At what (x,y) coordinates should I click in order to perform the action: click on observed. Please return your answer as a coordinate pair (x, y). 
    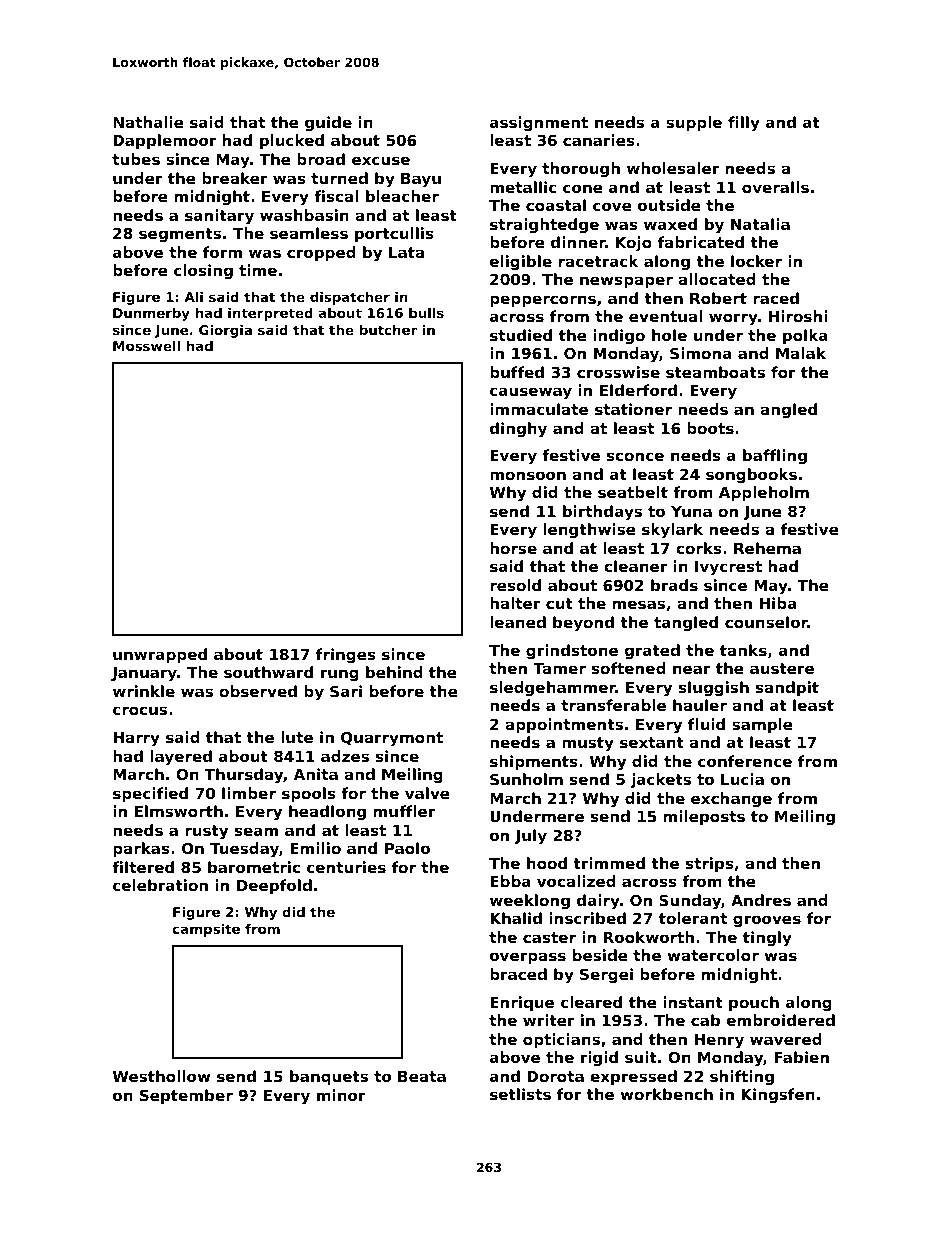
    Looking at the image, I should click on (258, 691).
